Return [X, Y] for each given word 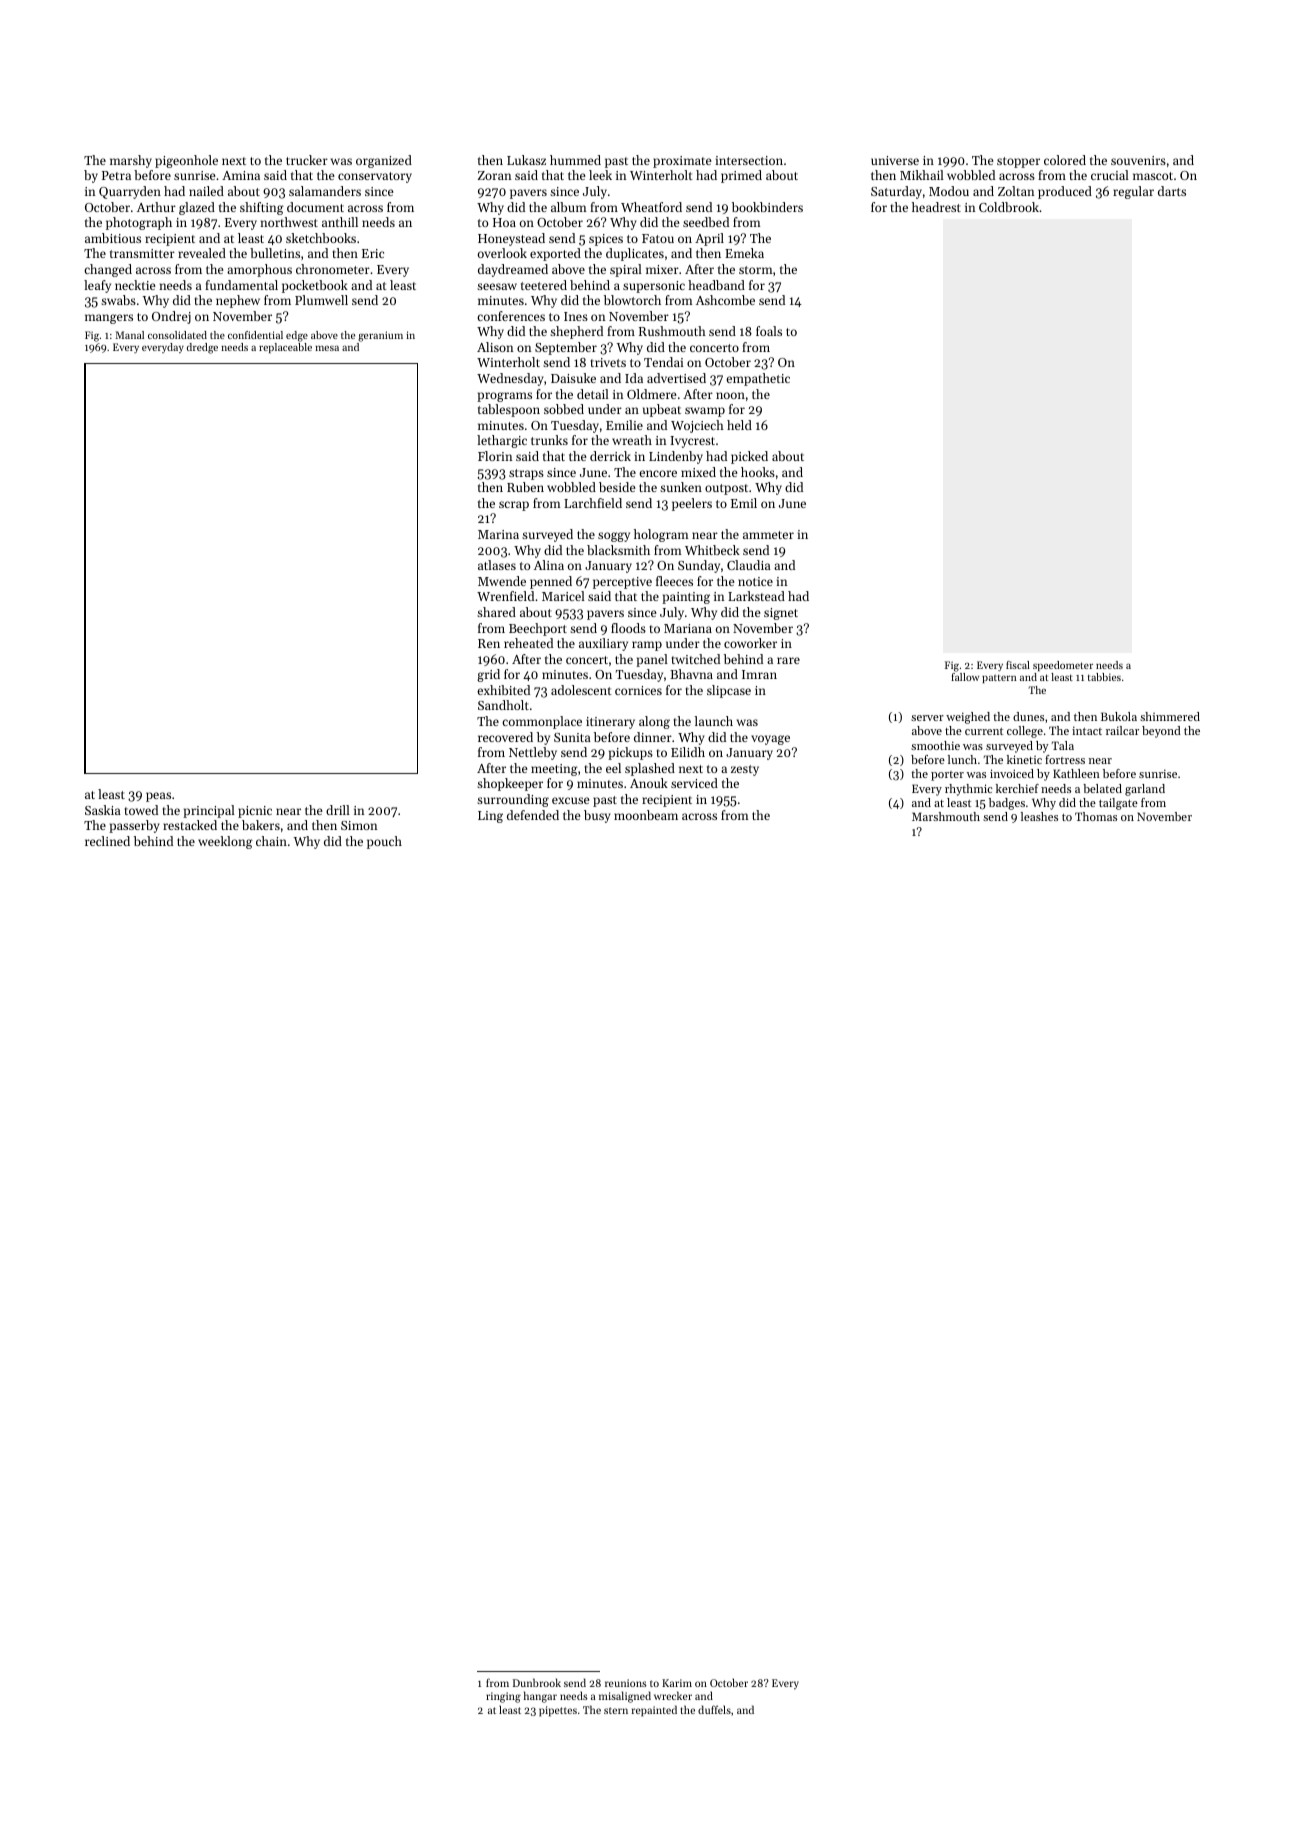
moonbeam [646, 815]
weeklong [225, 842]
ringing [503, 1697]
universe [895, 160]
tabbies [1104, 677]
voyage [770, 740]
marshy [131, 161]
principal [209, 811]
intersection [749, 160]
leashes [1039, 816]
